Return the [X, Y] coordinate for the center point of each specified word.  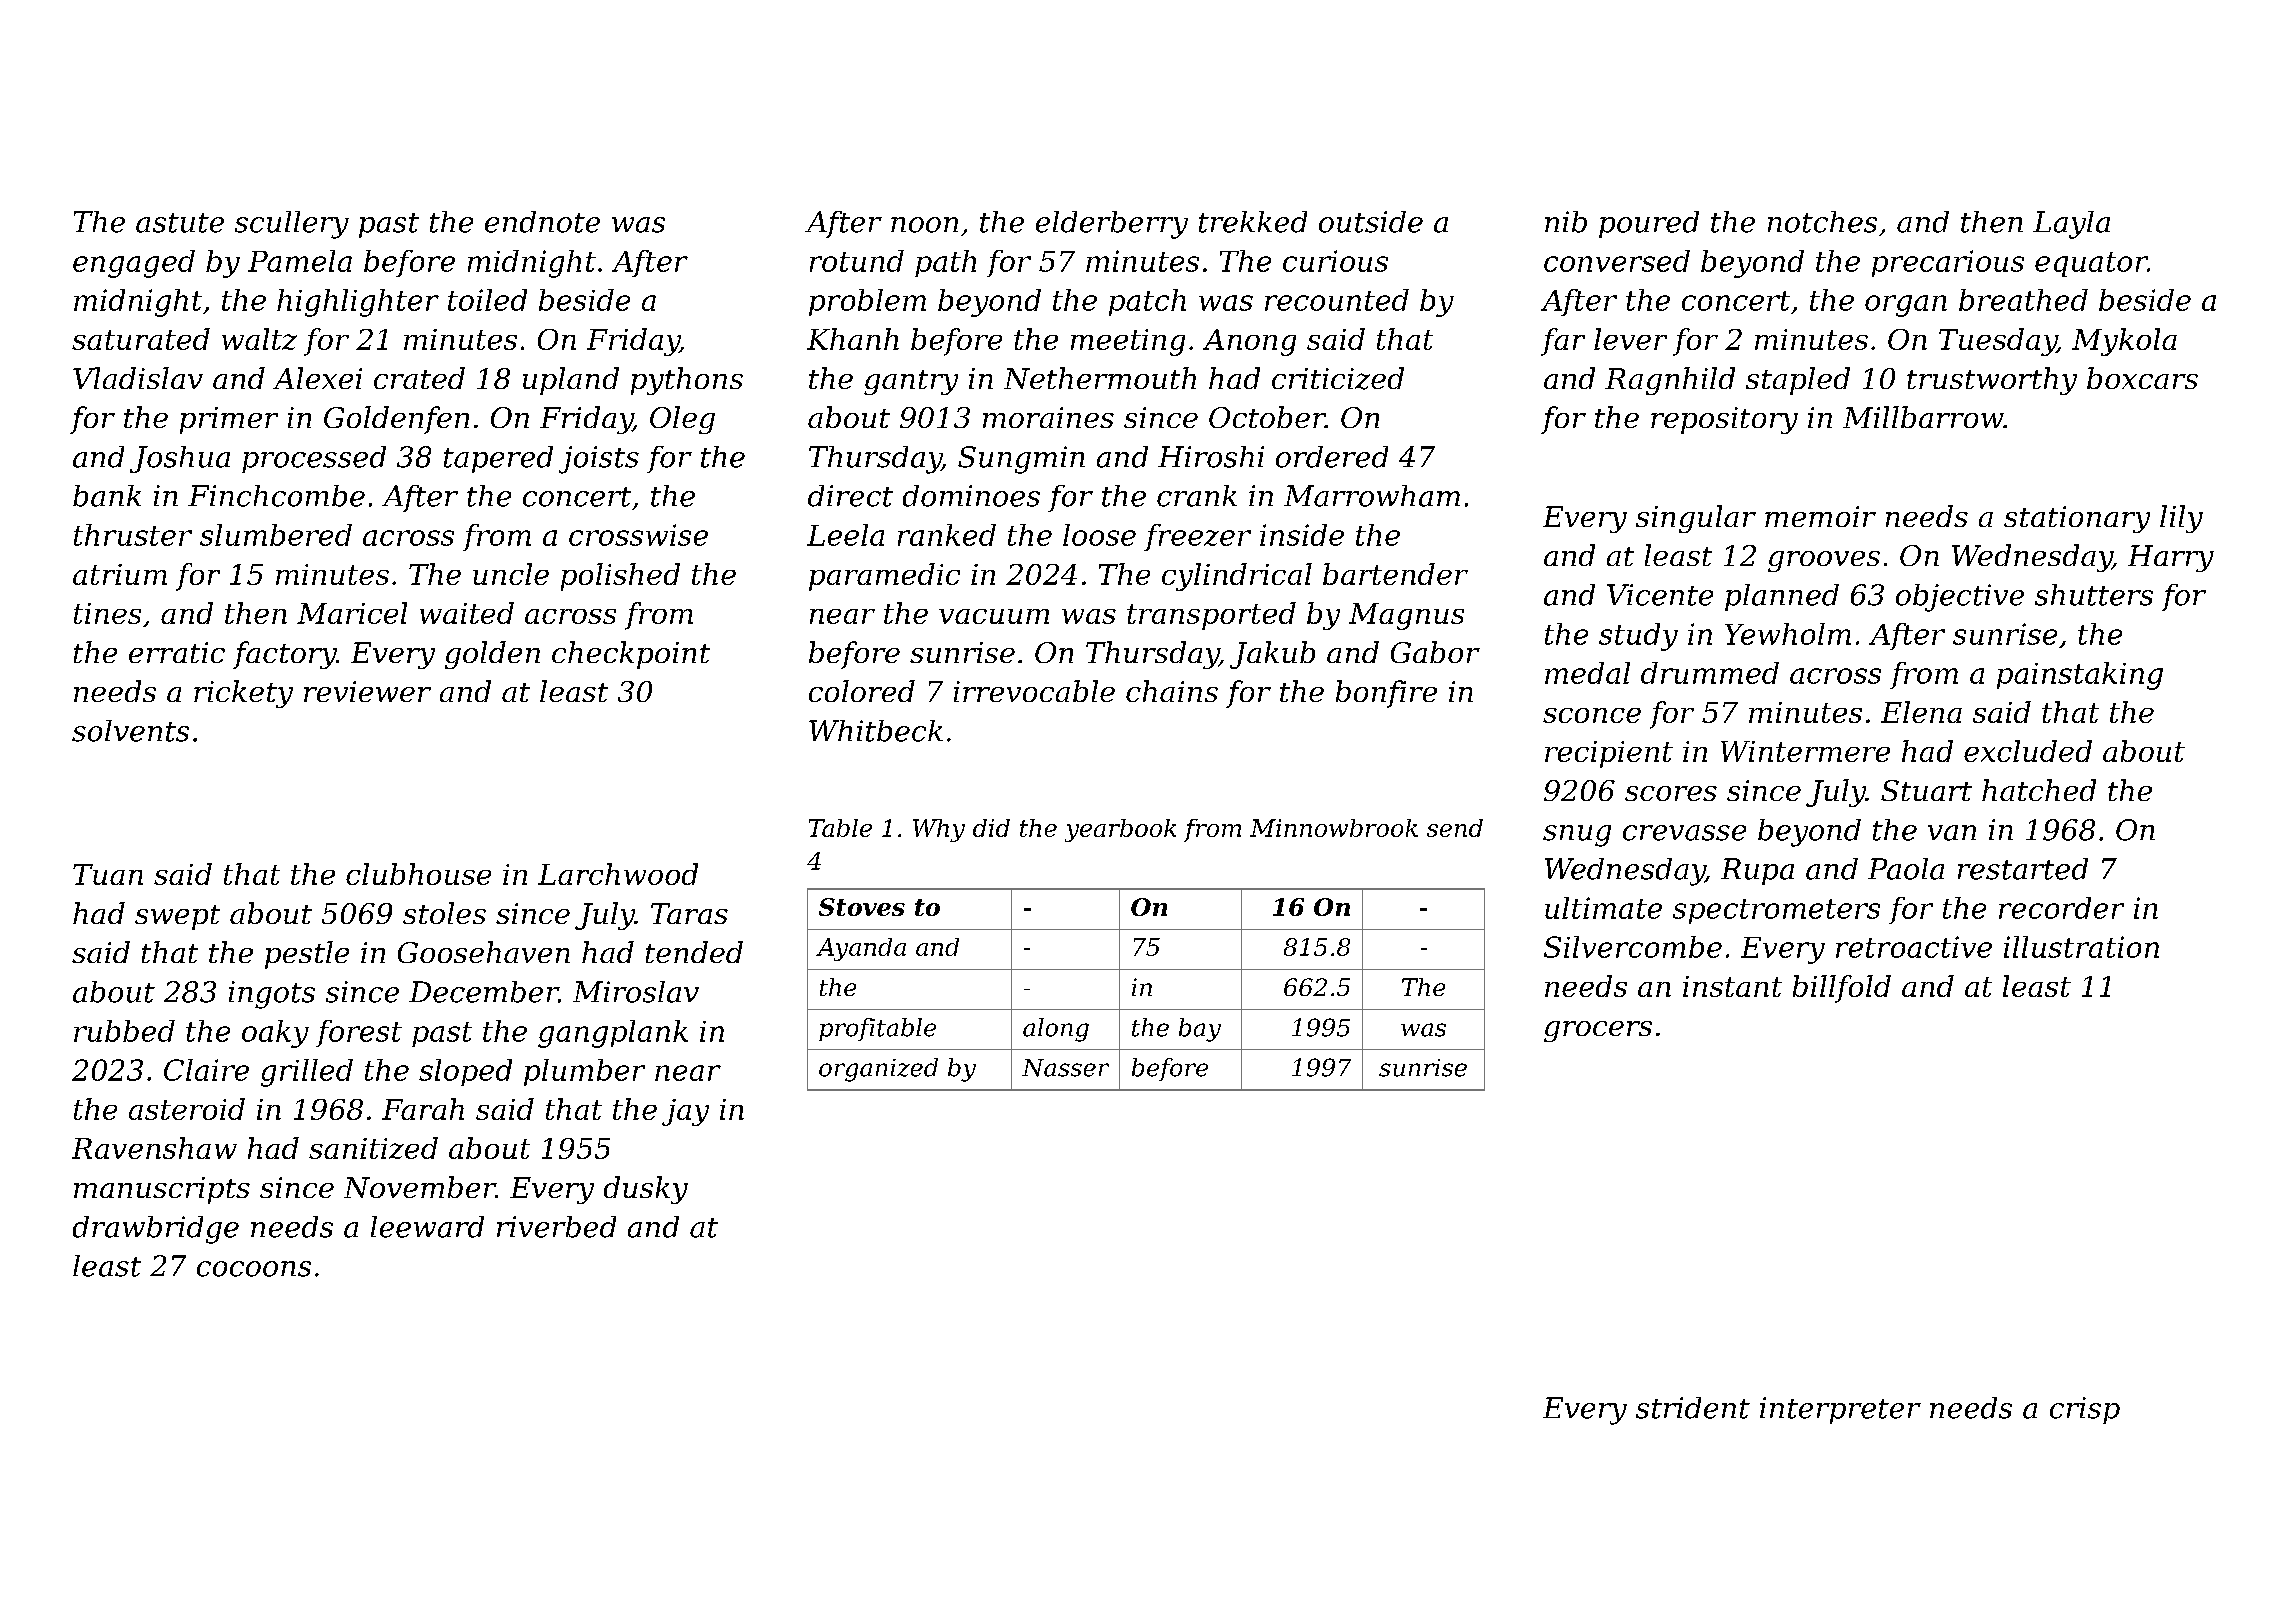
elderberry [1112, 225]
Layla [2071, 225]
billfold [1842, 989]
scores [1671, 793]
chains [1172, 691]
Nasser [1065, 1068]
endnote [542, 222]
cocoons [254, 1269]
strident [1693, 1408]
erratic [177, 652]
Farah [423, 1109]
